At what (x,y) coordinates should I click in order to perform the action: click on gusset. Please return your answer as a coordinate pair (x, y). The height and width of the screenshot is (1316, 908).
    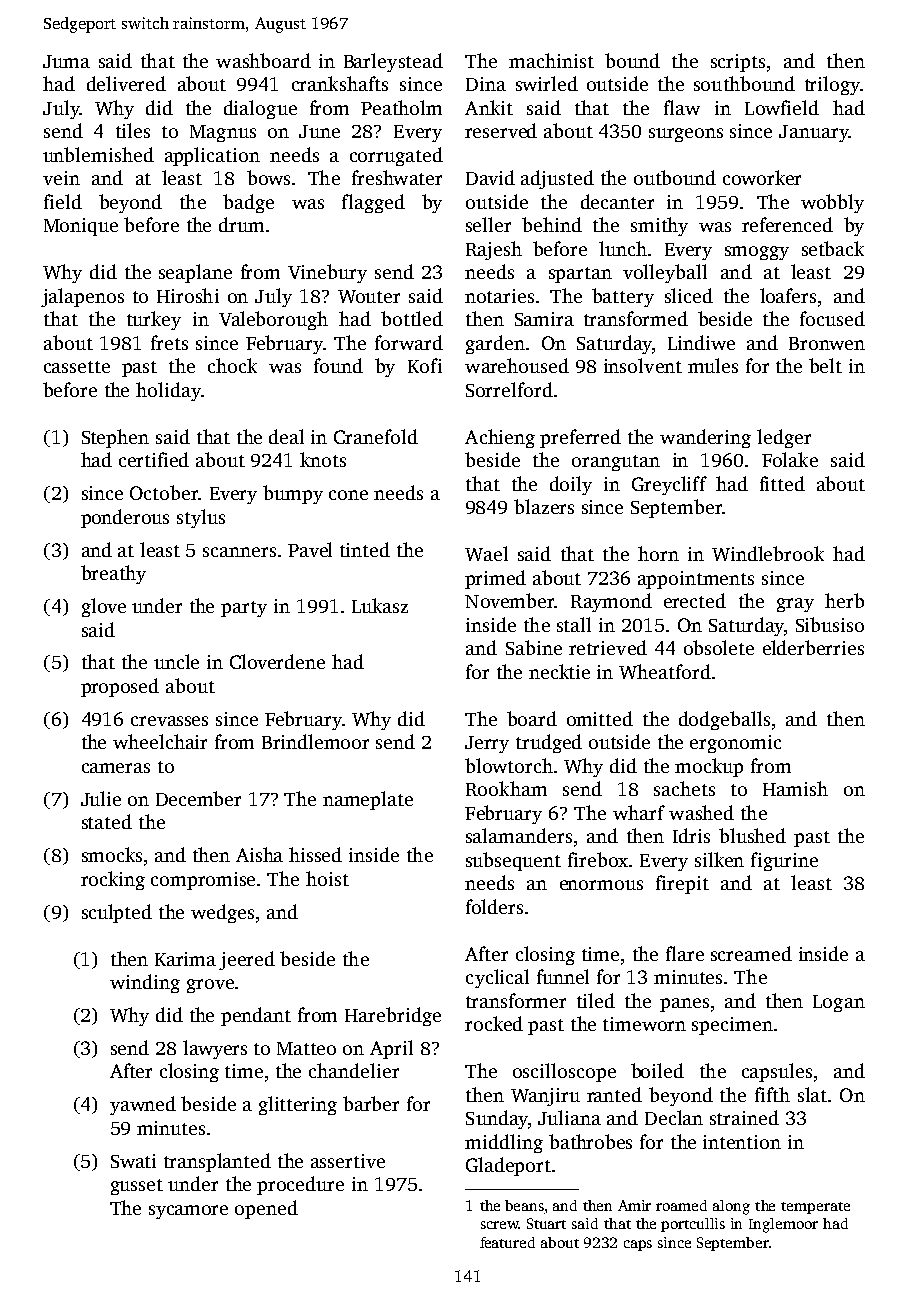
    Looking at the image, I should click on (137, 1187).
